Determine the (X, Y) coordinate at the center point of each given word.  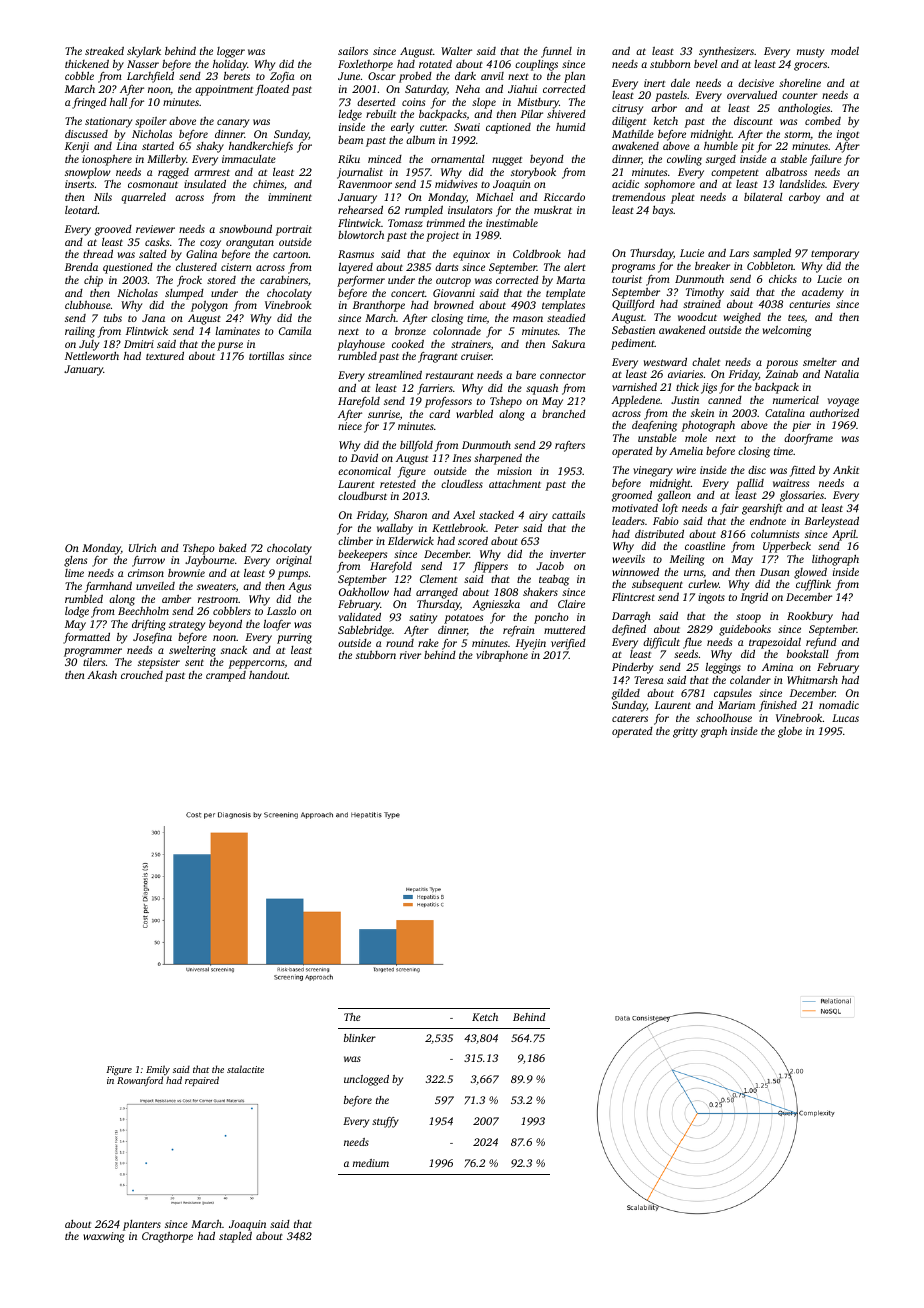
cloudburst (362, 496)
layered (356, 268)
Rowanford (140, 1081)
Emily (158, 1071)
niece (350, 426)
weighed (742, 318)
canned (725, 400)
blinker (360, 1038)
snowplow (88, 173)
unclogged (366, 1080)
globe (790, 732)
